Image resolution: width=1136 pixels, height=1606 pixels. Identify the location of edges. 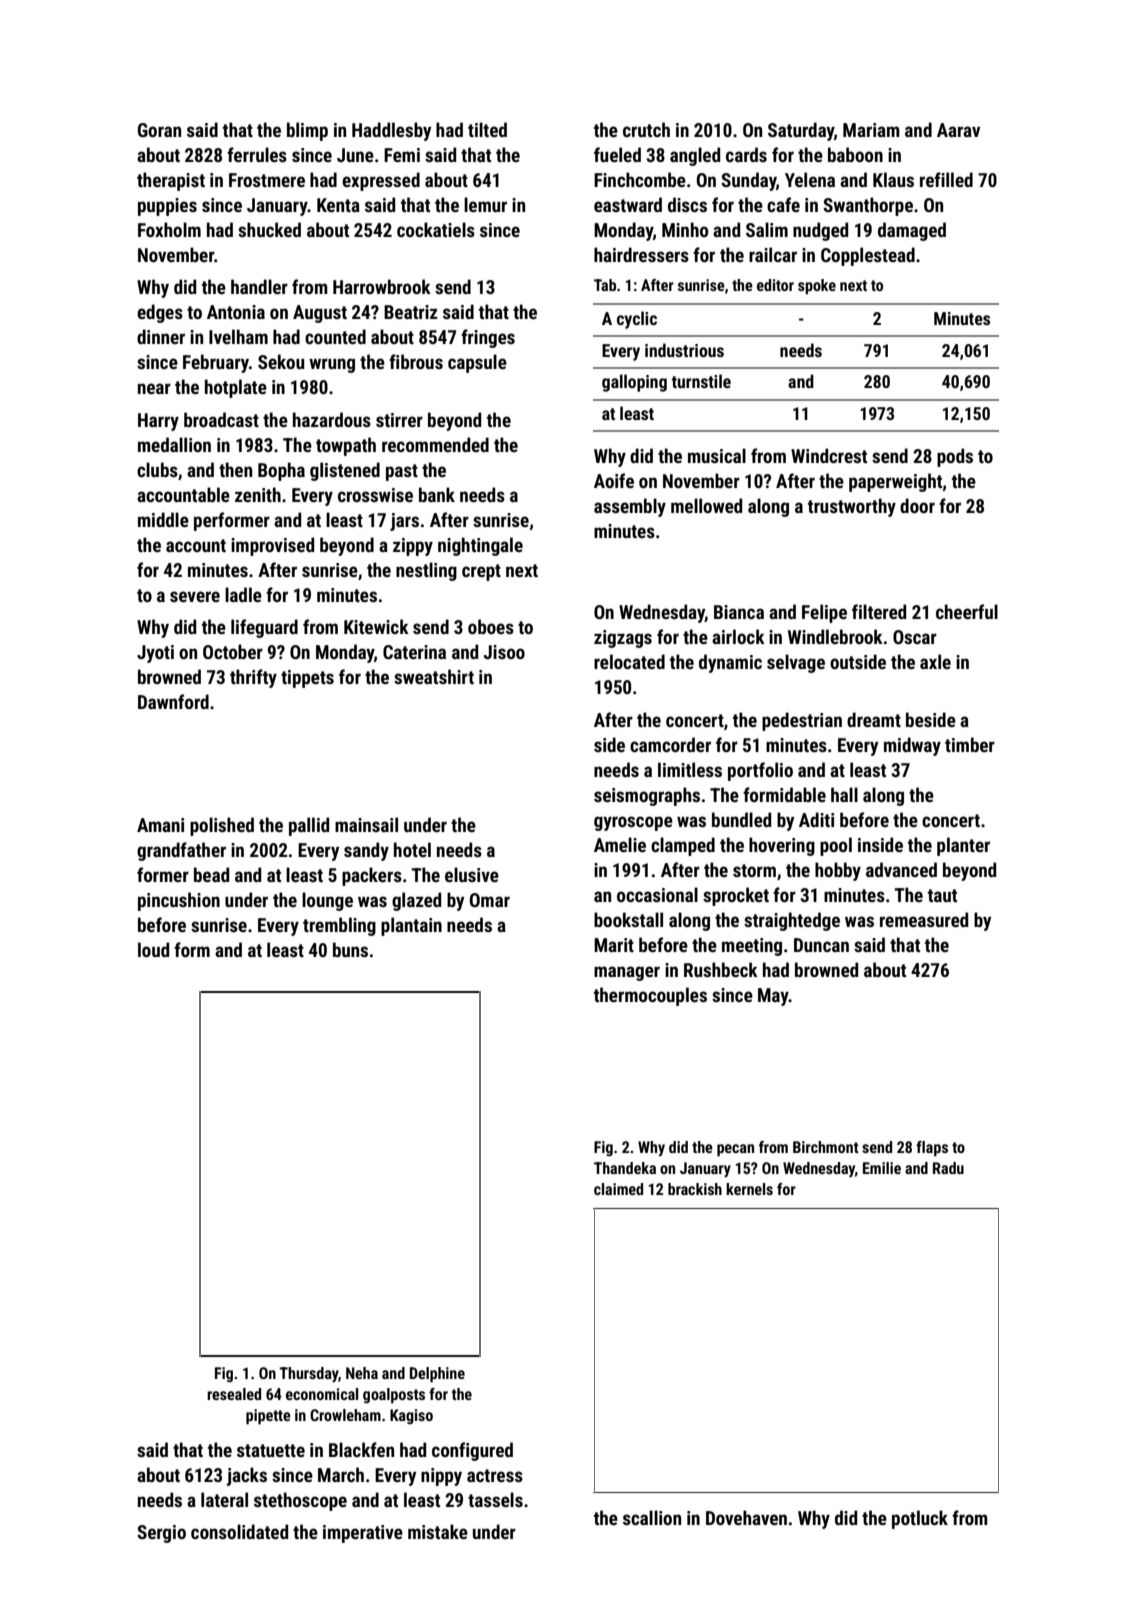
(160, 313).
